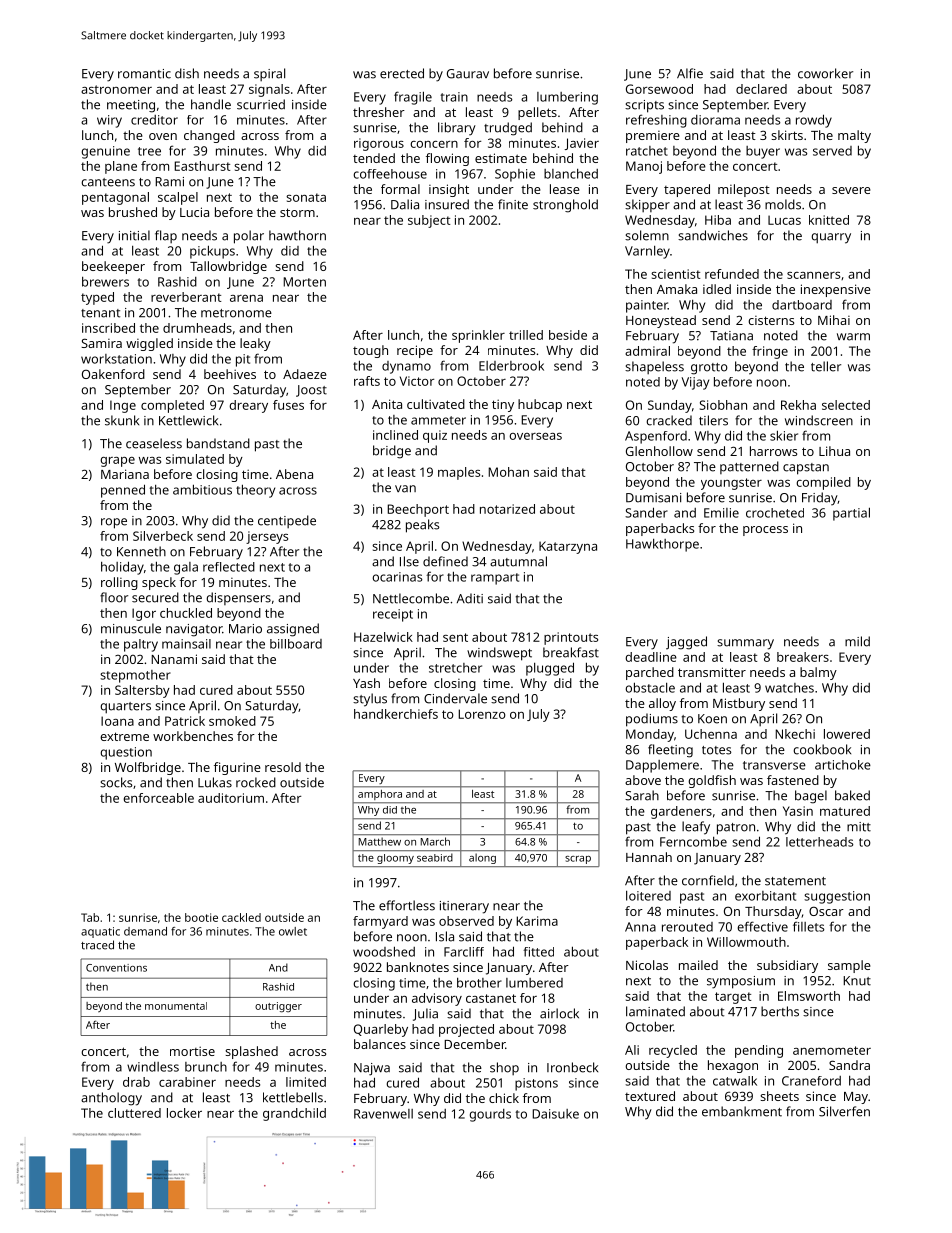  Describe the element at coordinates (647, 252) in the screenshot. I see `Varnley` at that location.
